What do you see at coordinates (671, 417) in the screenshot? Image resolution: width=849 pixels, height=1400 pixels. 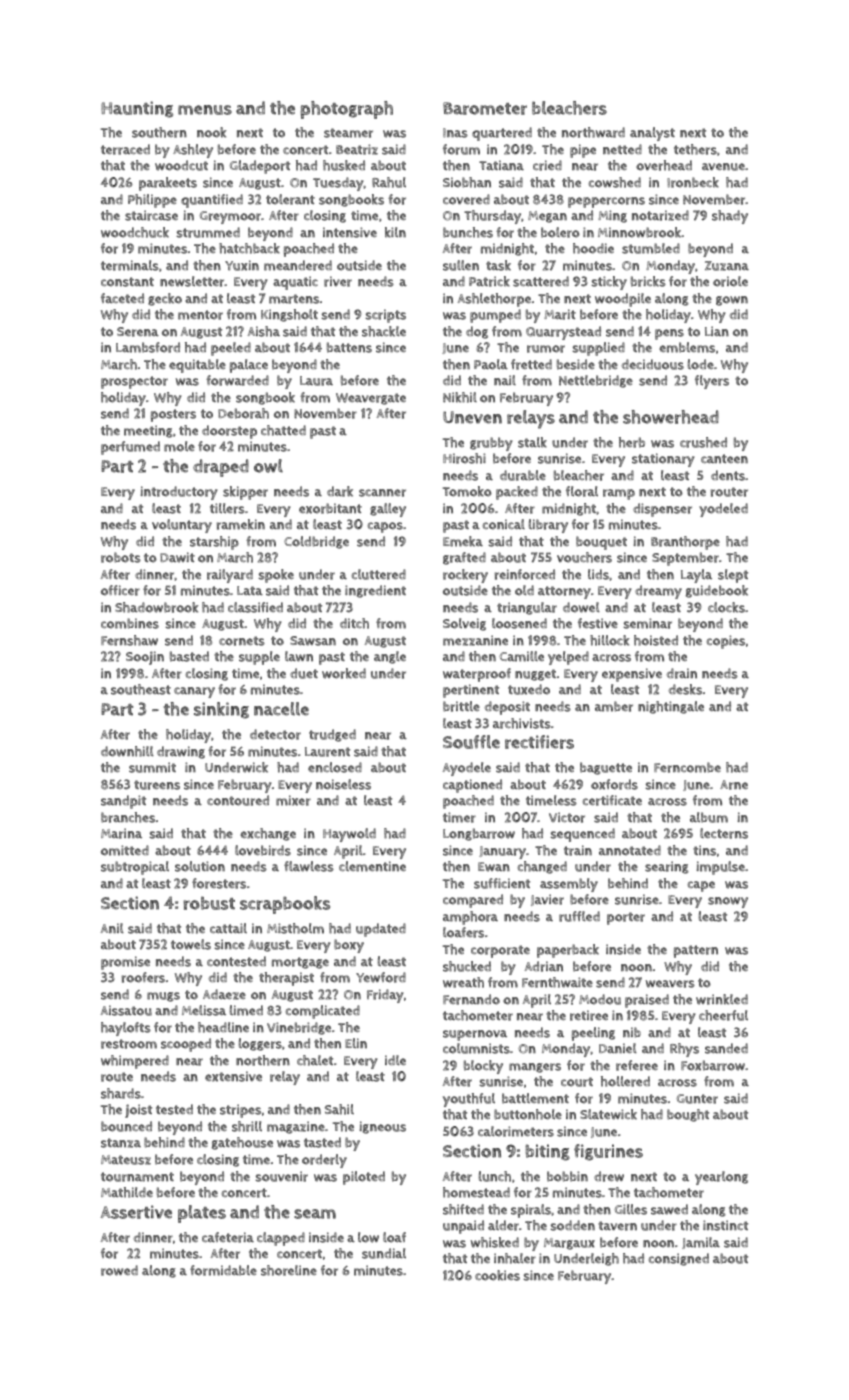 I see `showerhead` at bounding box center [671, 417].
